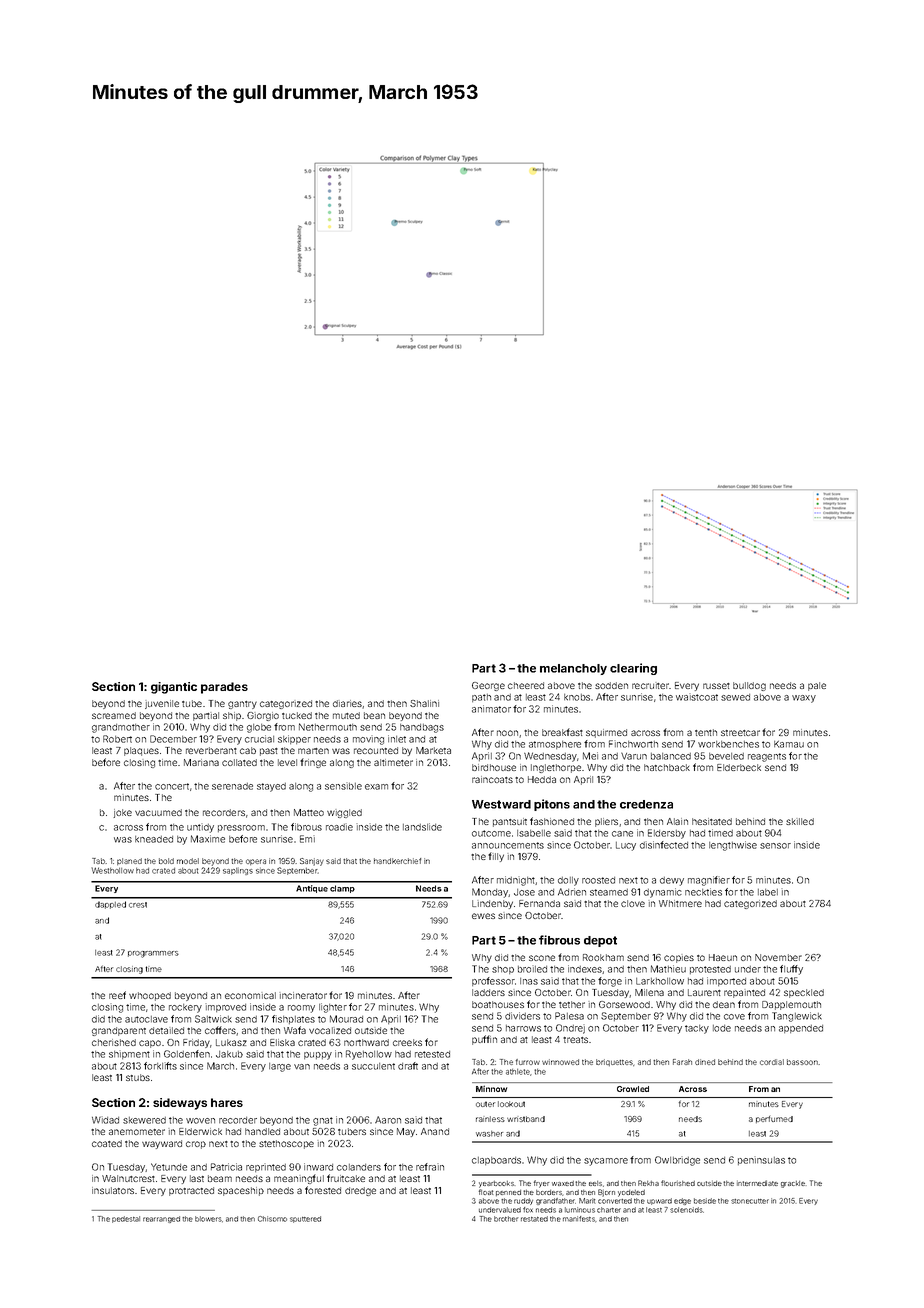 The image size is (924, 1308). Describe the element at coordinates (555, 745) in the screenshot. I see `atmosphere` at that location.
